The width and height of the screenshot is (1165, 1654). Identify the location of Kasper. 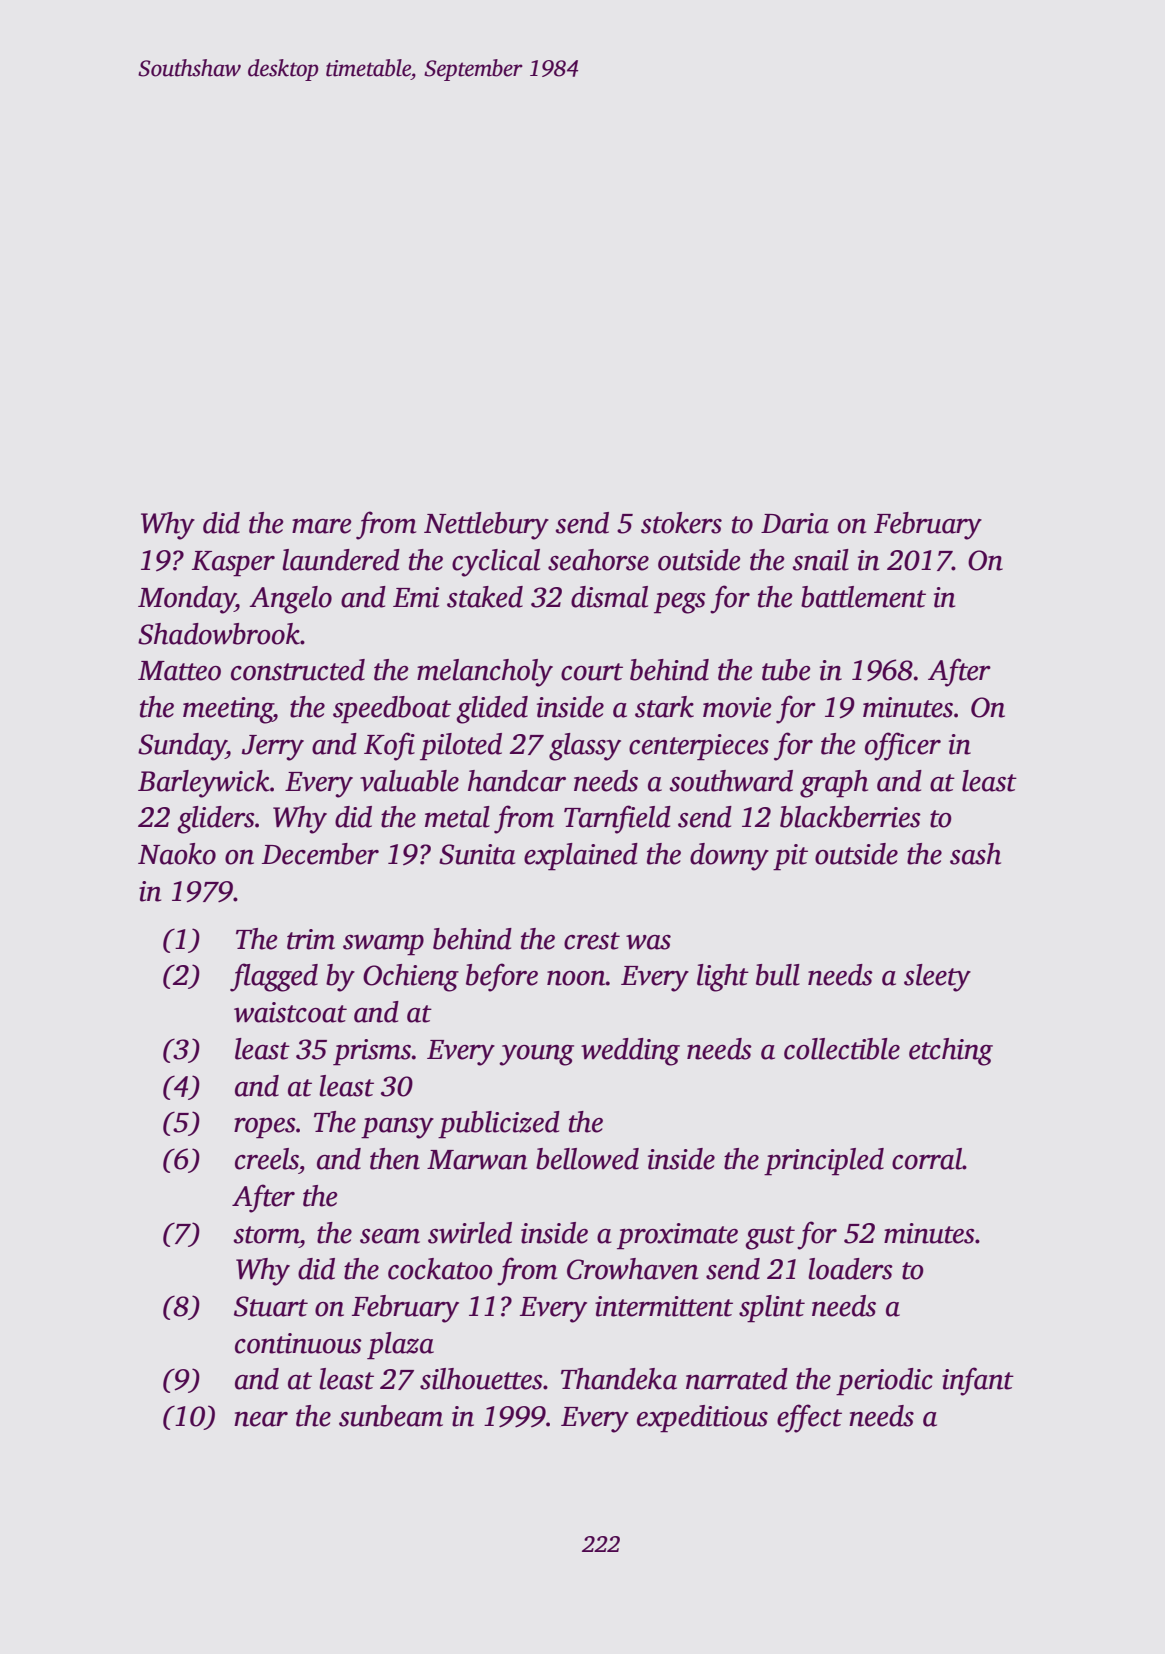
(233, 564).
